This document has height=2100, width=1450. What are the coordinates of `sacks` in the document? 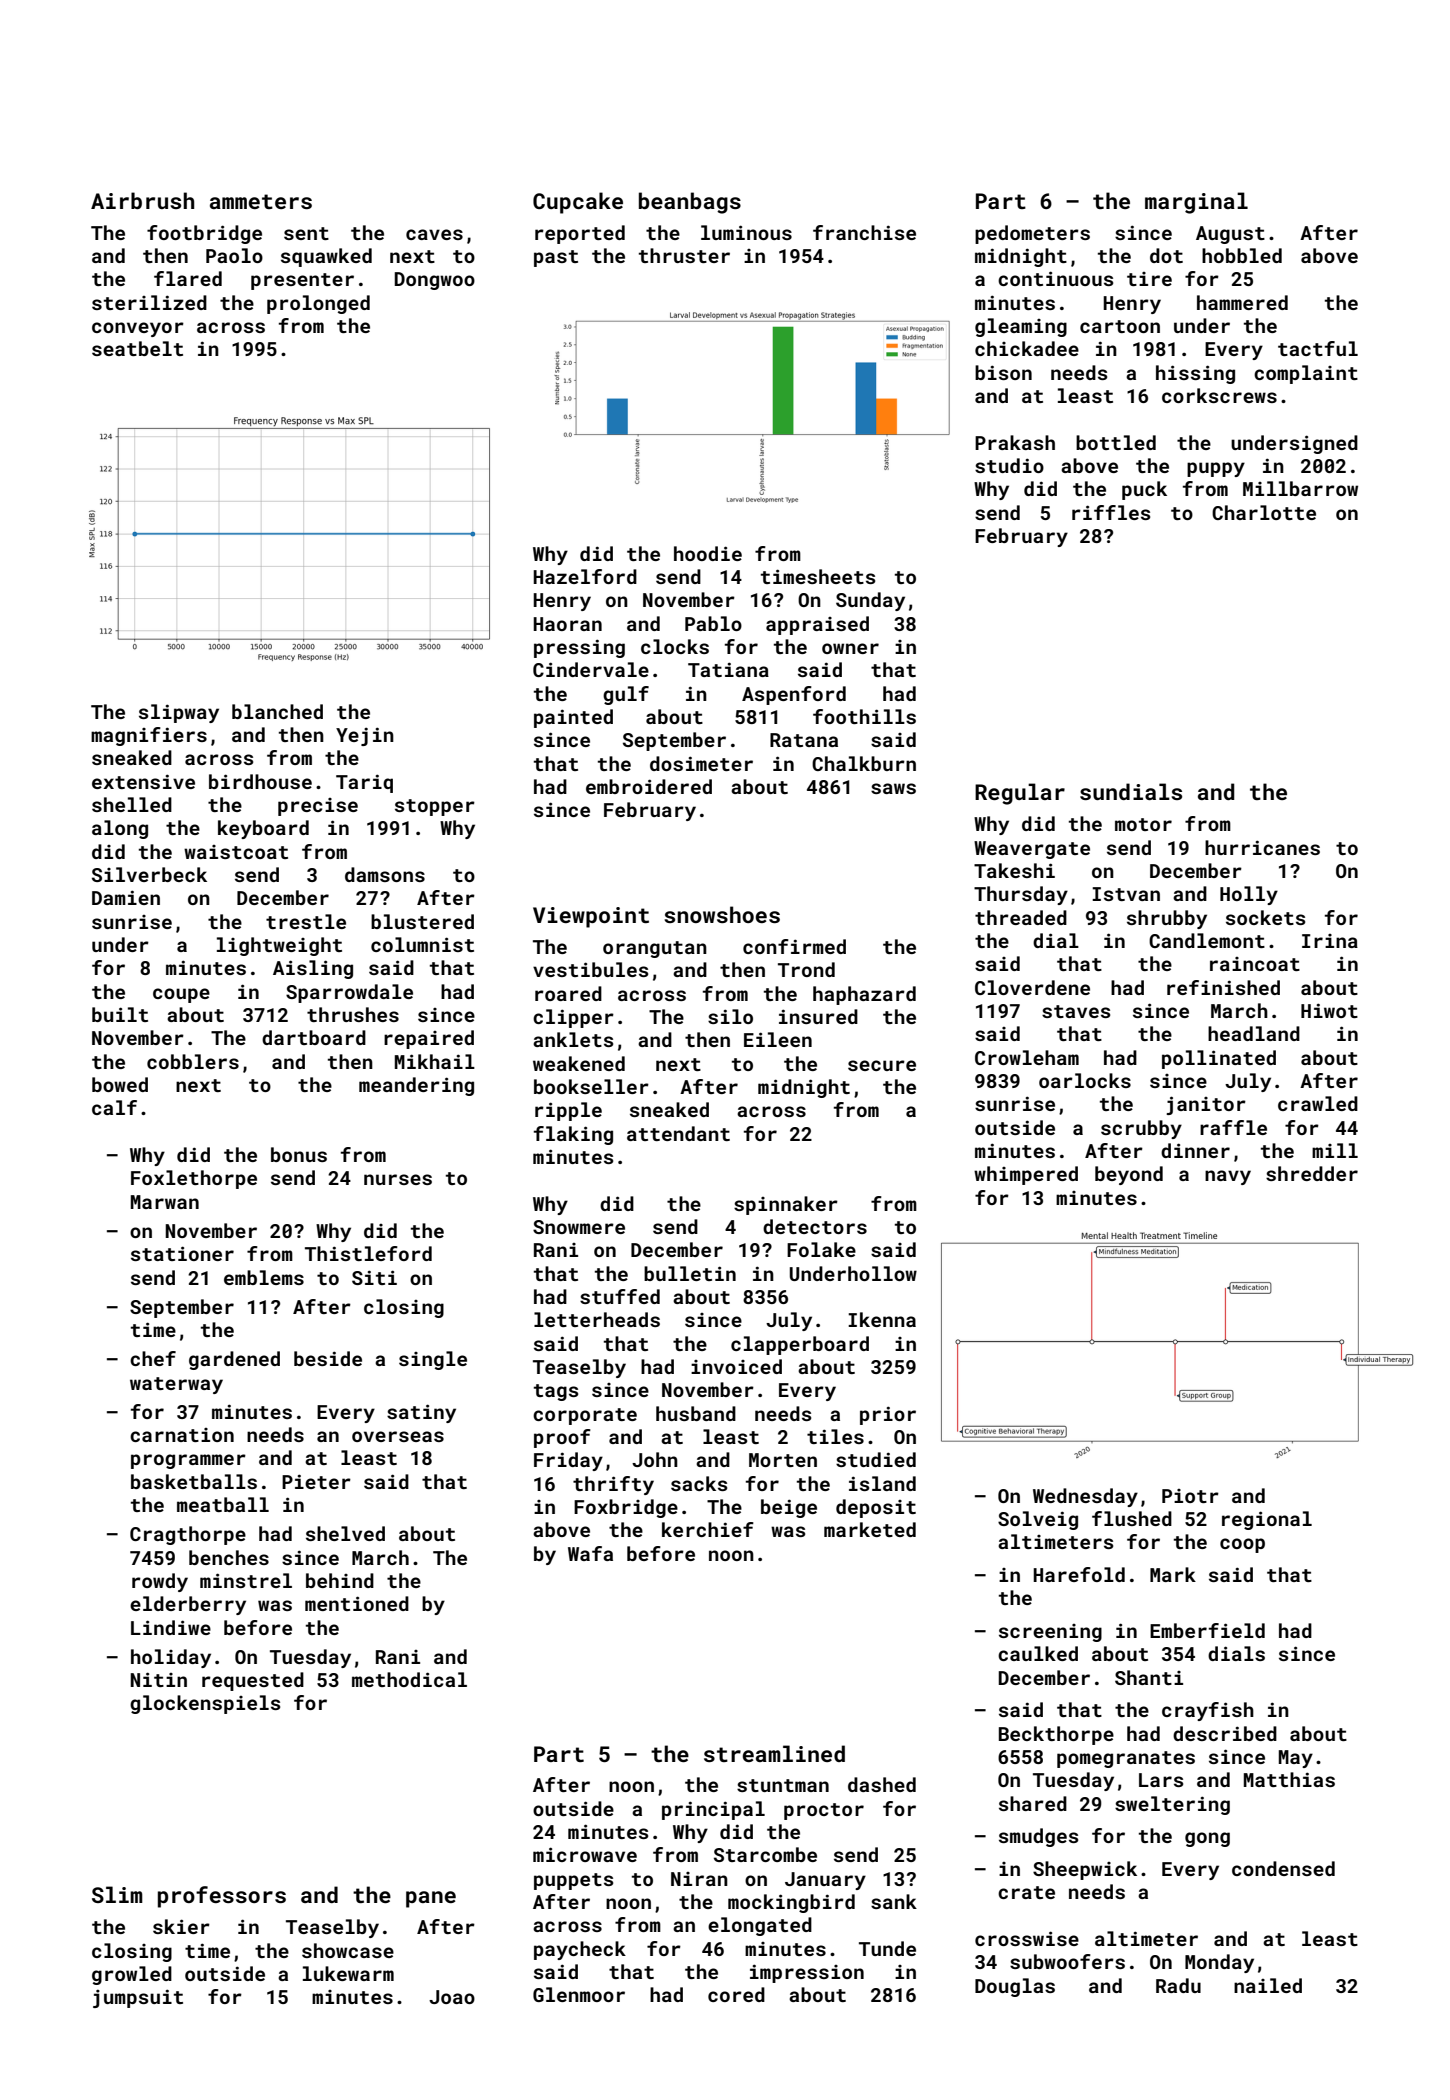 It's located at (699, 1483).
